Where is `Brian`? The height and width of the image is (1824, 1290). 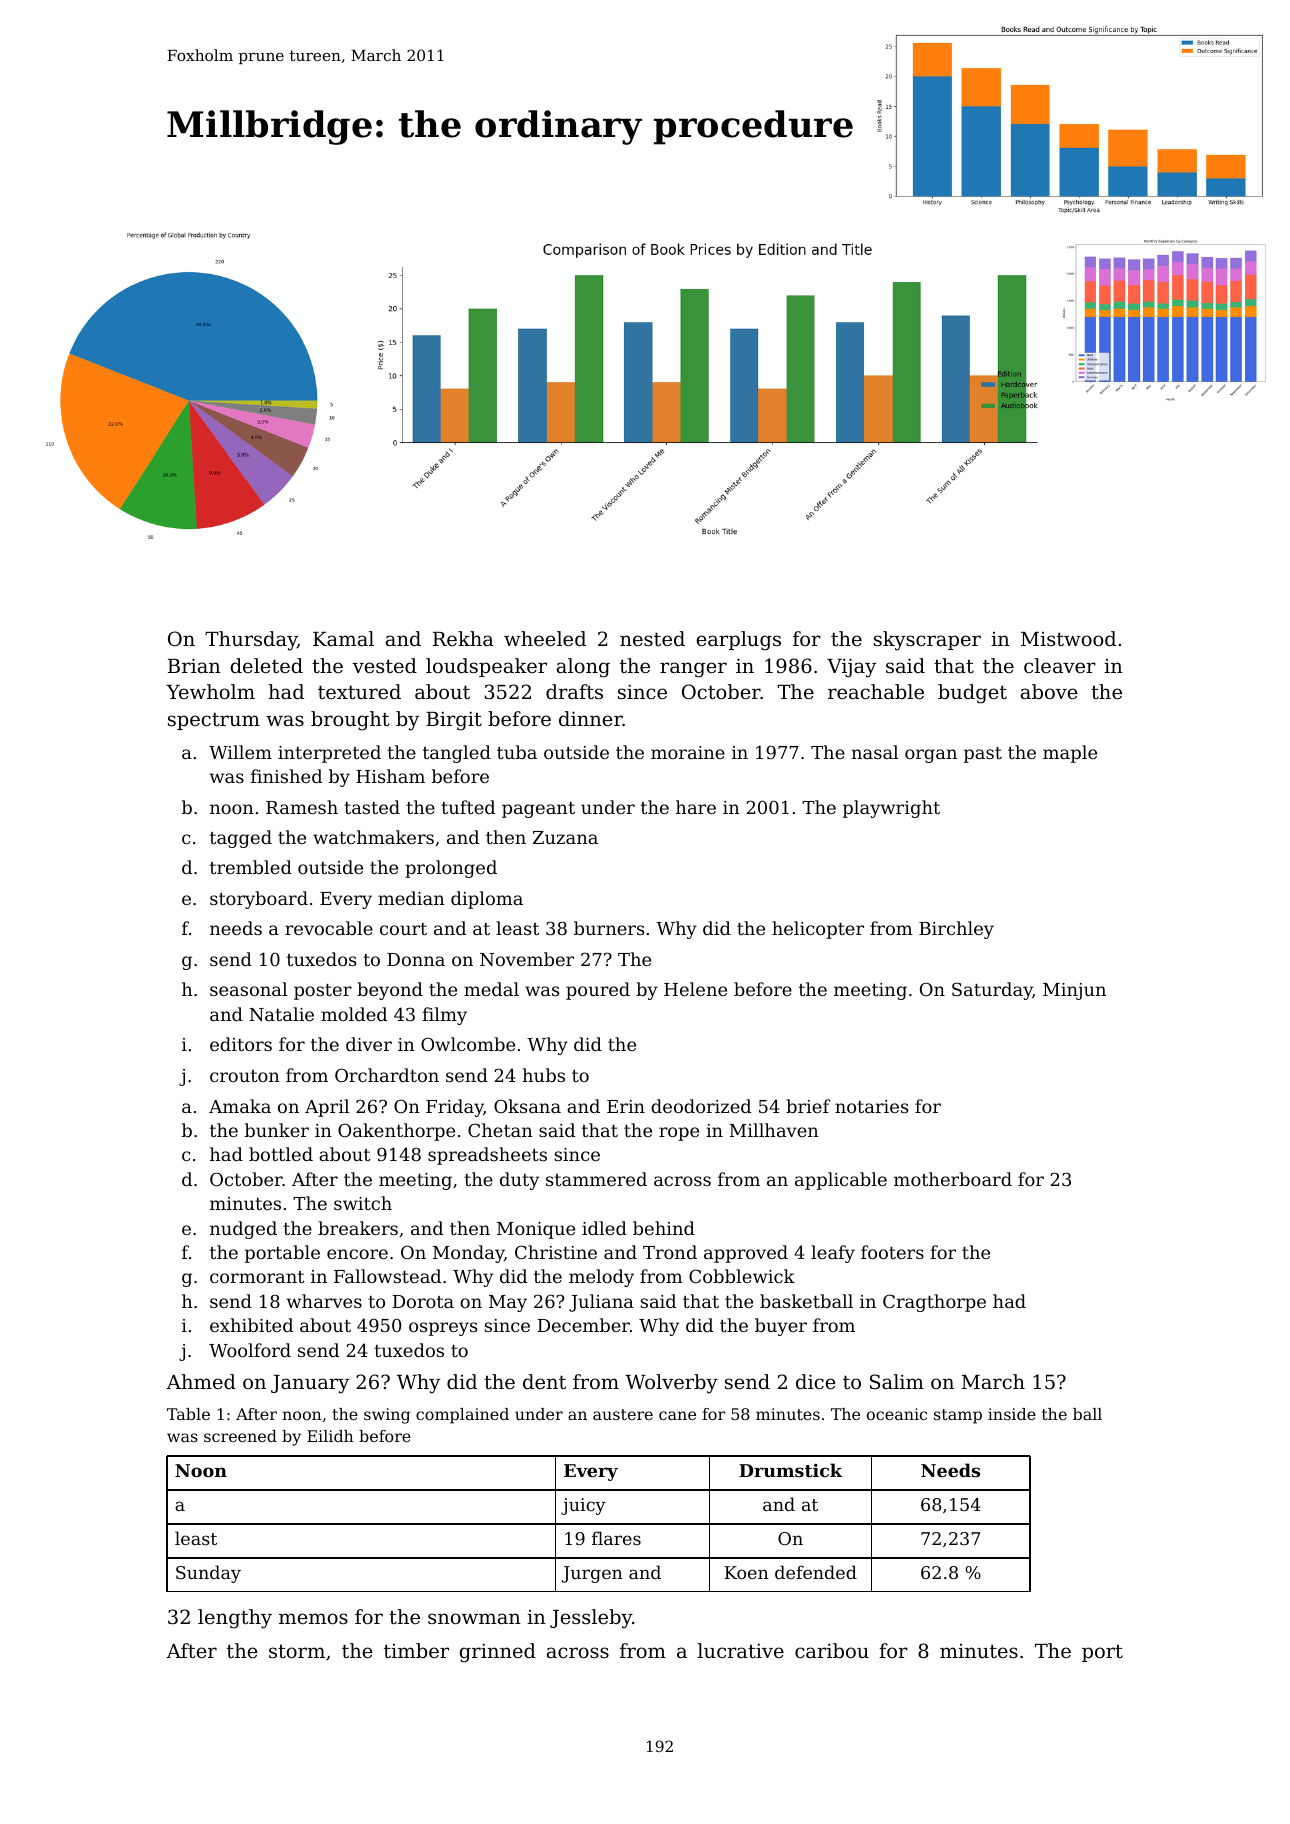
Brian is located at coordinates (194, 665).
